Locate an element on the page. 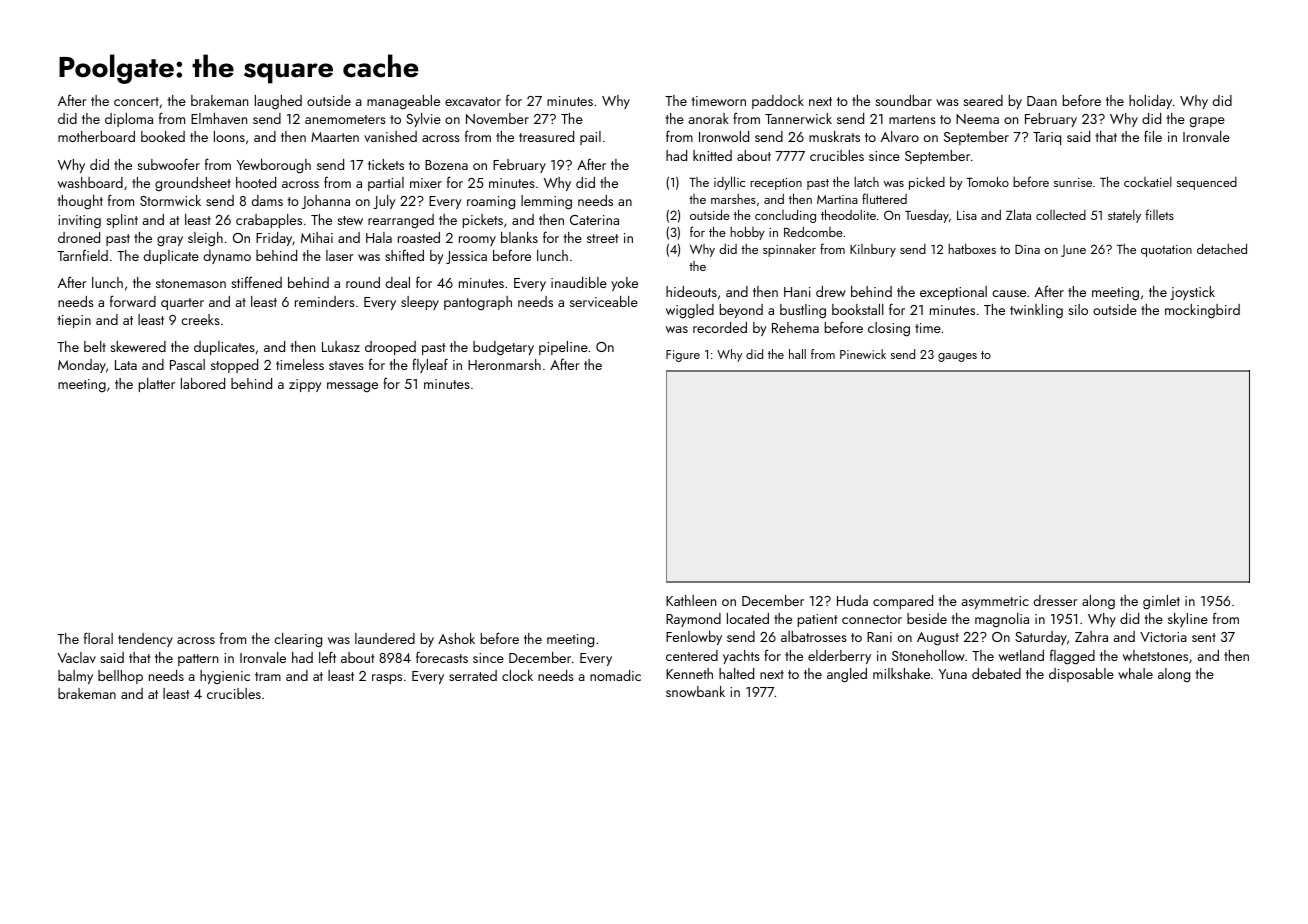 Image resolution: width=1308 pixels, height=924 pixels. platter is located at coordinates (157, 385).
